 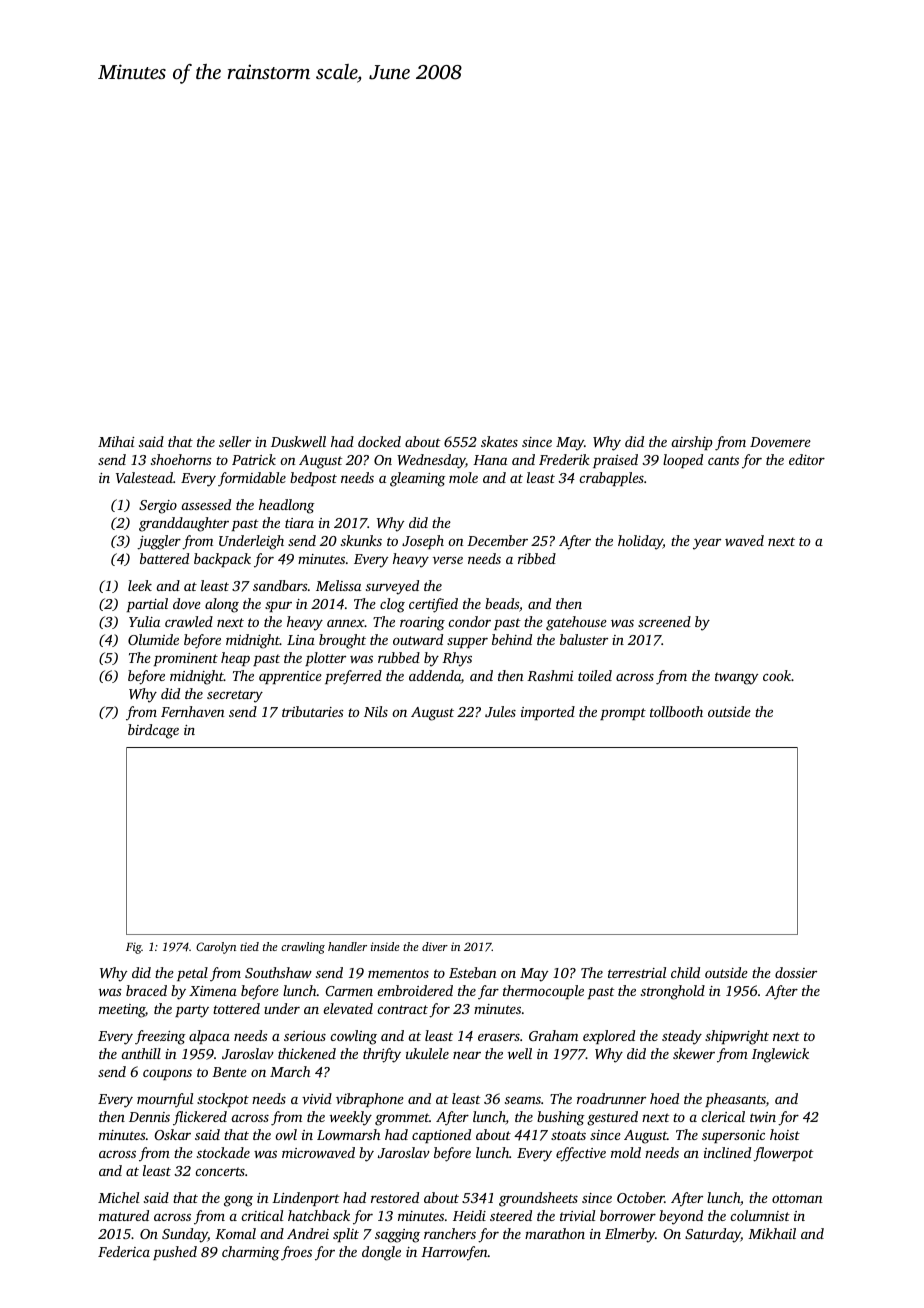 What do you see at coordinates (149, 1117) in the page?
I see `Dennis` at bounding box center [149, 1117].
